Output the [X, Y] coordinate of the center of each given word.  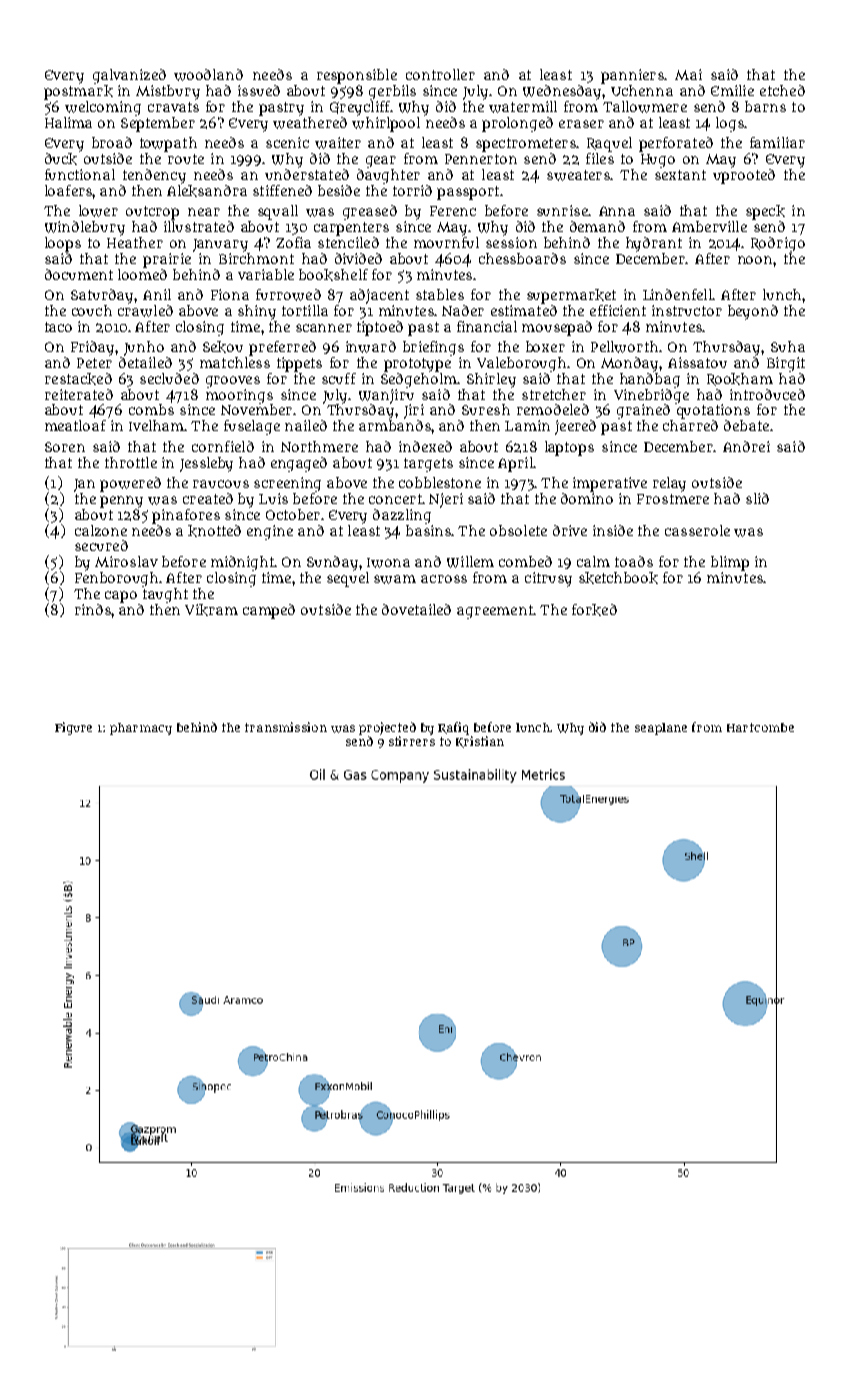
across [444, 579]
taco [58, 327]
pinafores [186, 516]
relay [669, 484]
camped [269, 611]
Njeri [446, 500]
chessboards [522, 258]
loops [63, 244]
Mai [688, 74]
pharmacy [141, 729]
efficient [618, 310]
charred [690, 425]
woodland [208, 75]
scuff [339, 378]
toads [634, 561]
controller [440, 74]
